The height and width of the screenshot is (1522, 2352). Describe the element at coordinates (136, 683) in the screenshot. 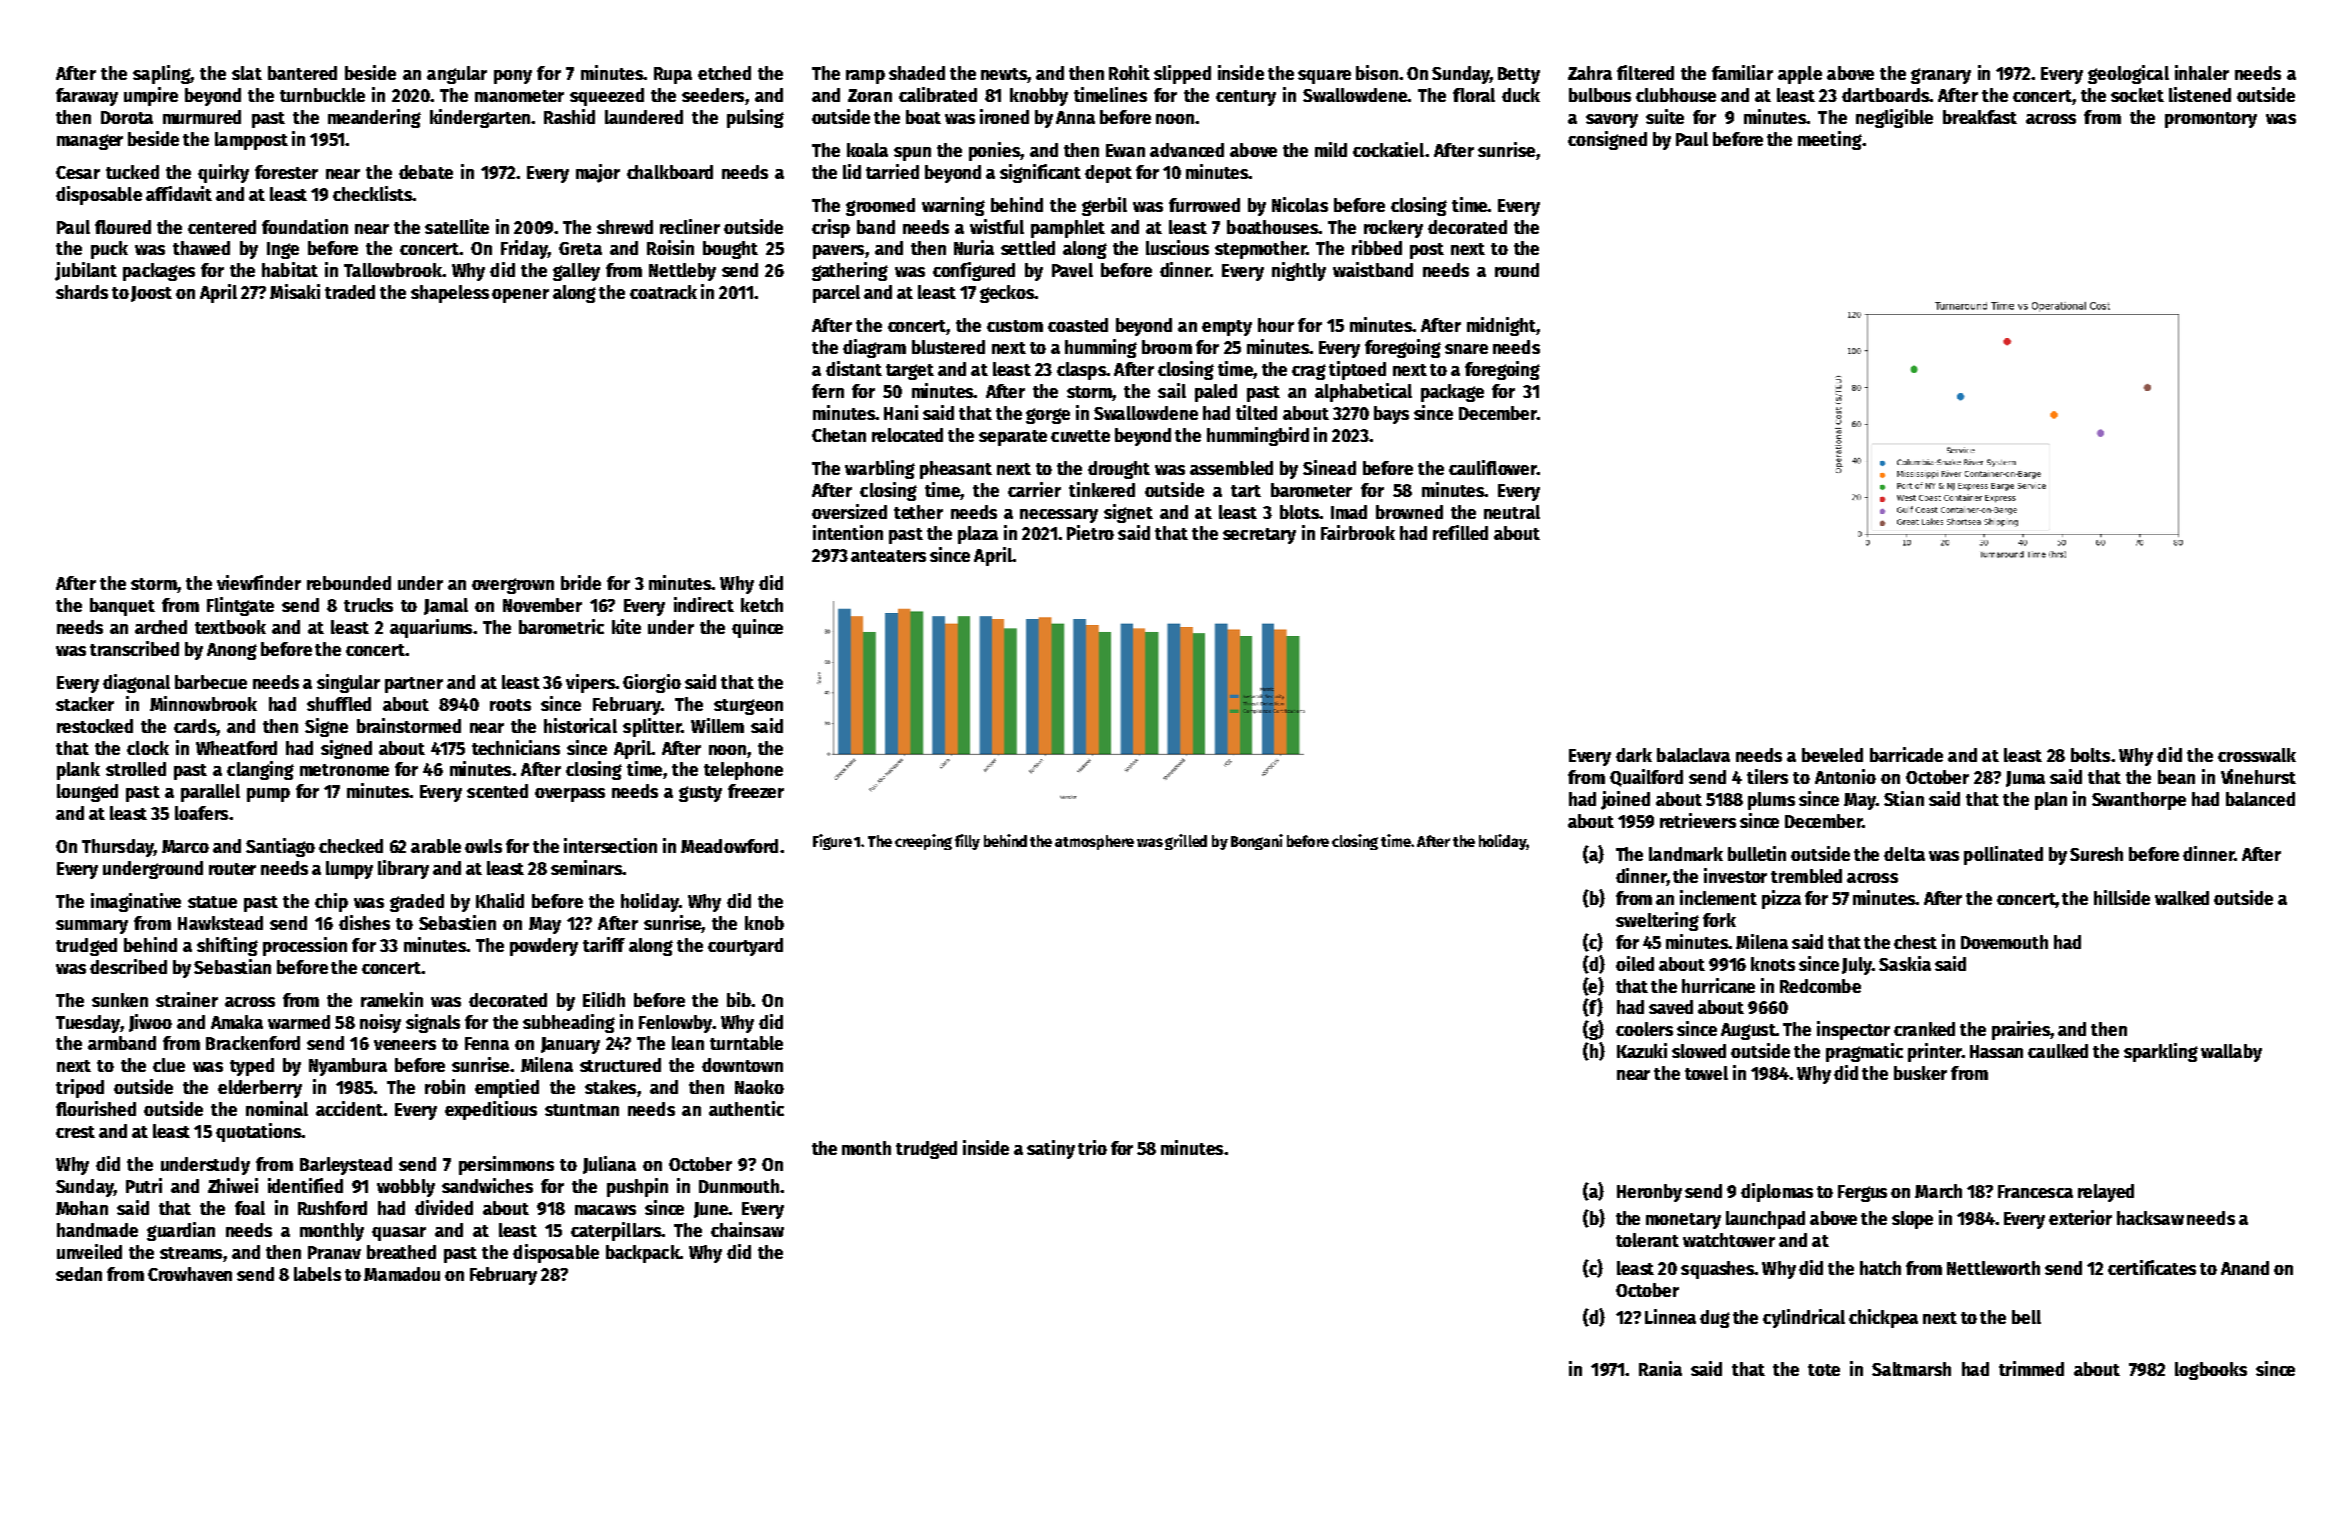

I see `diagonal` at that location.
